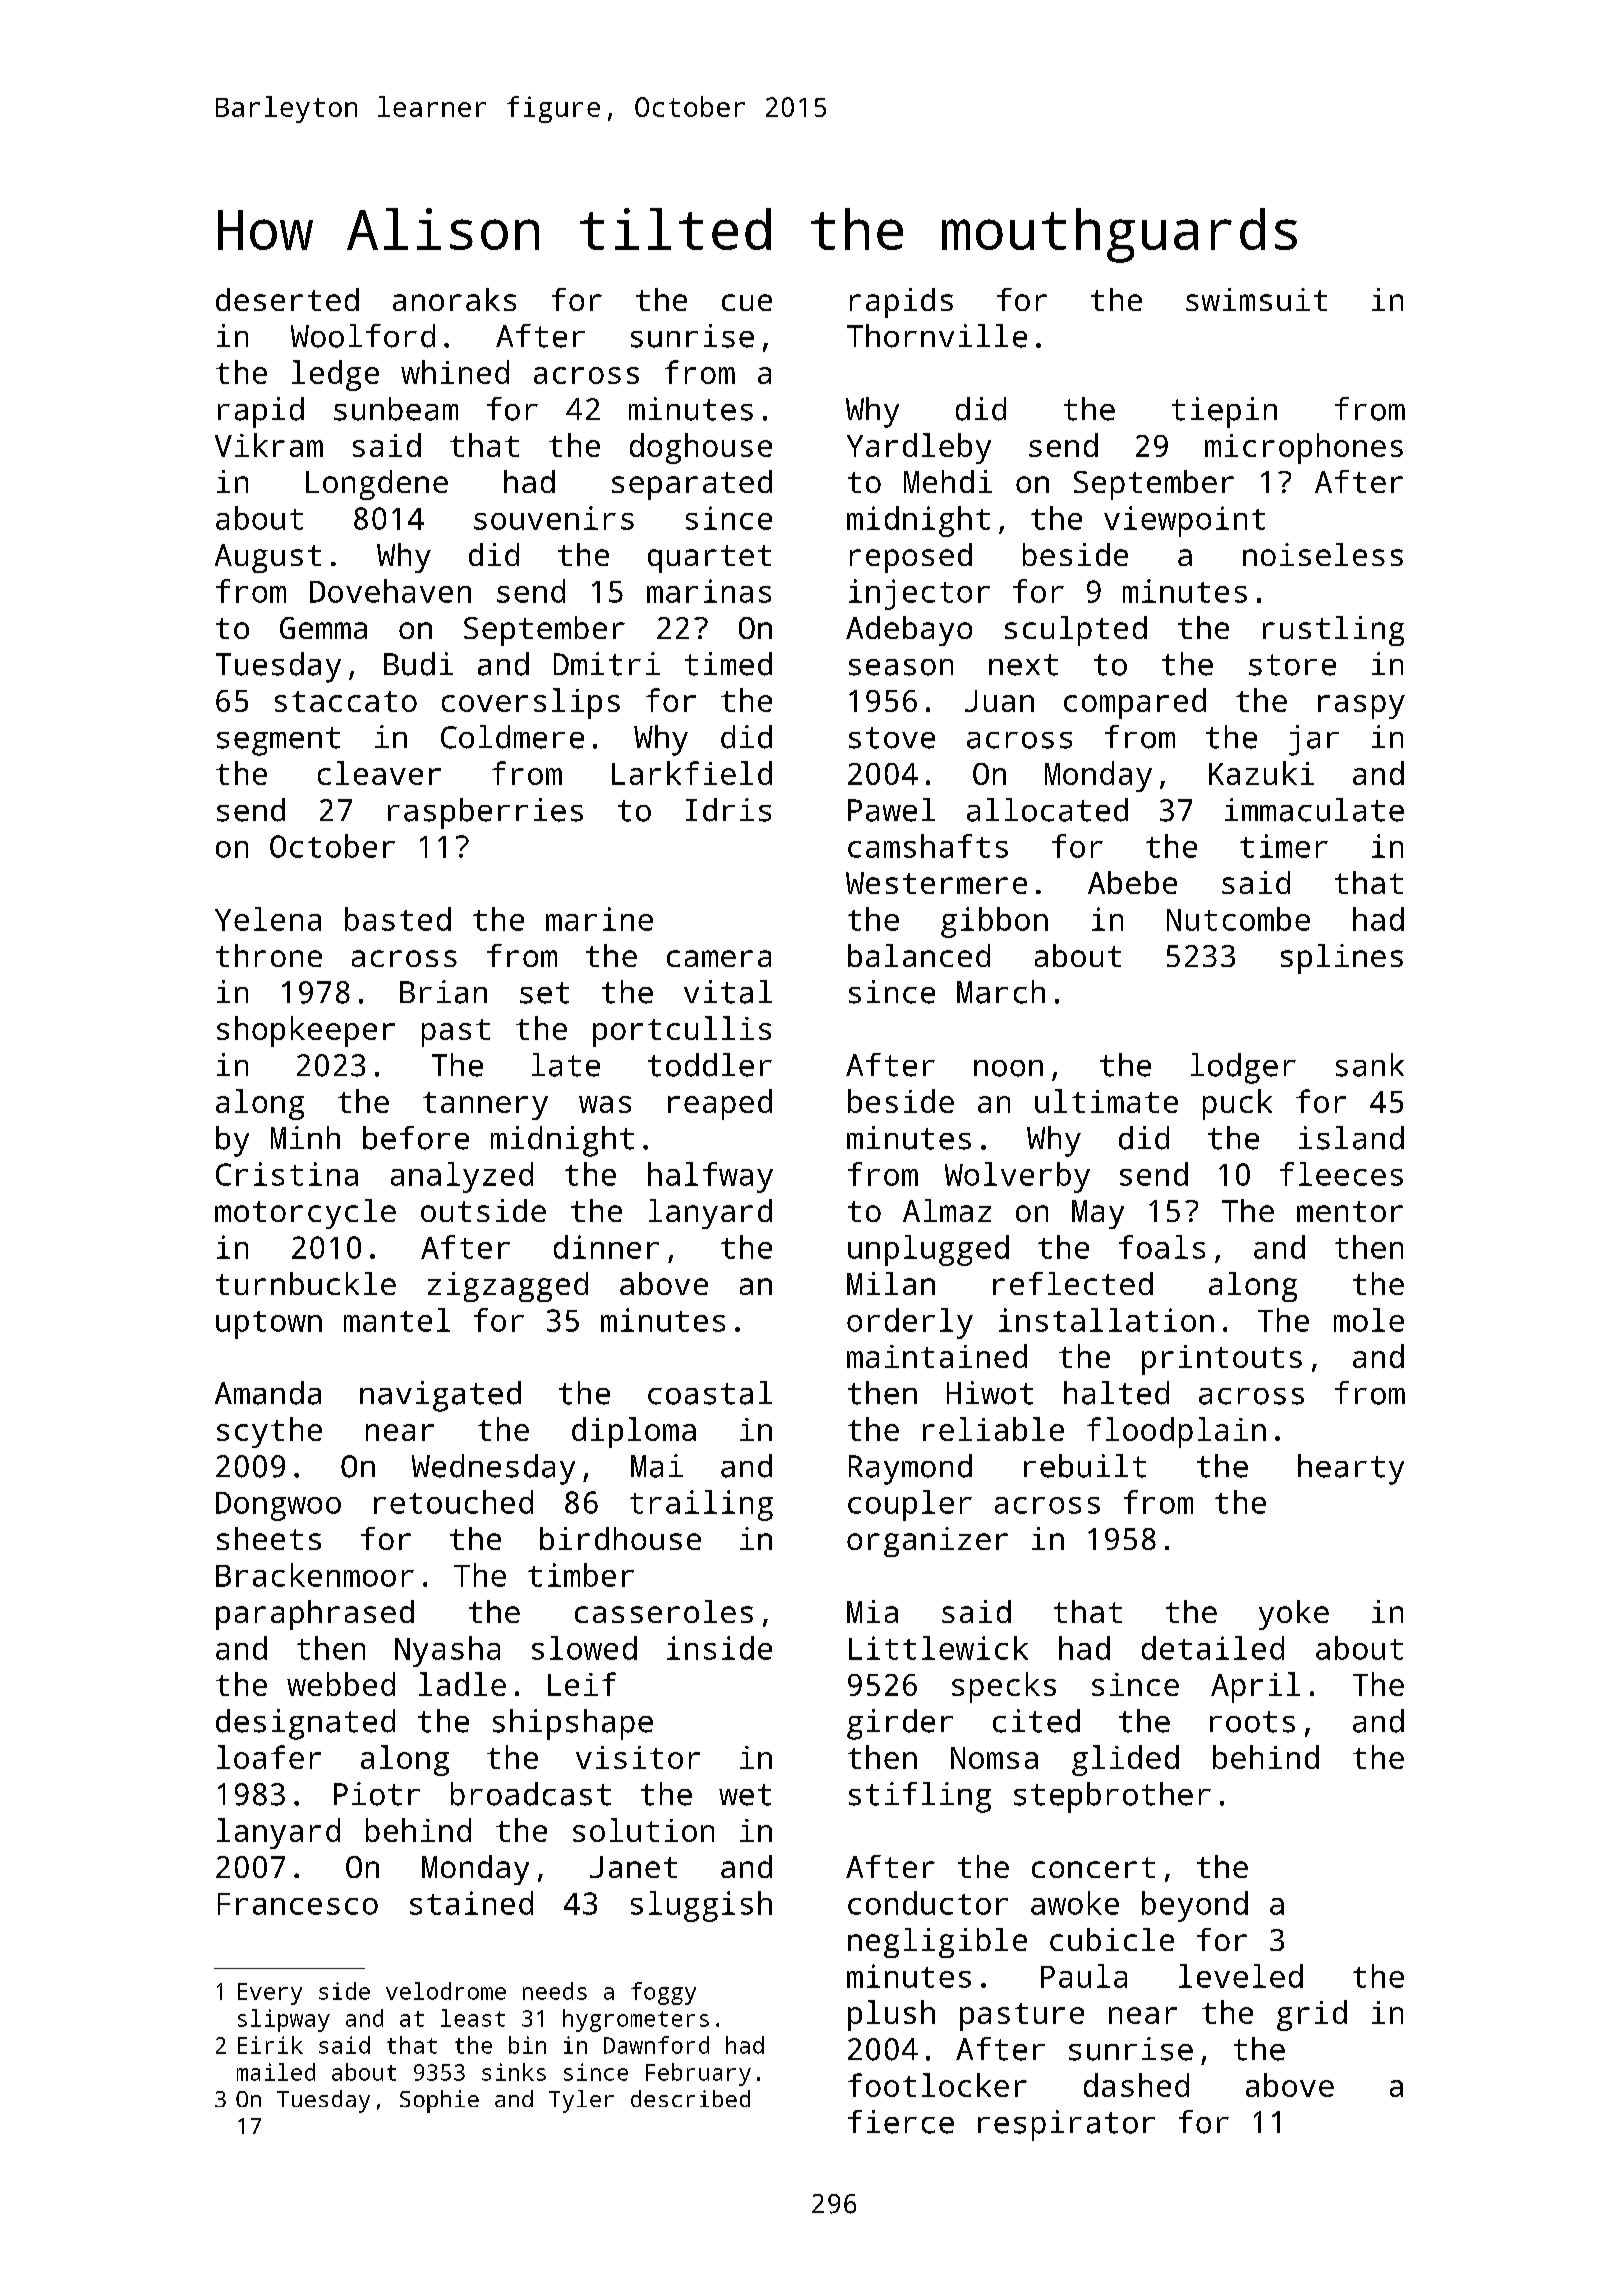 The image size is (1620, 2292). What do you see at coordinates (911, 558) in the page?
I see `reposed` at bounding box center [911, 558].
